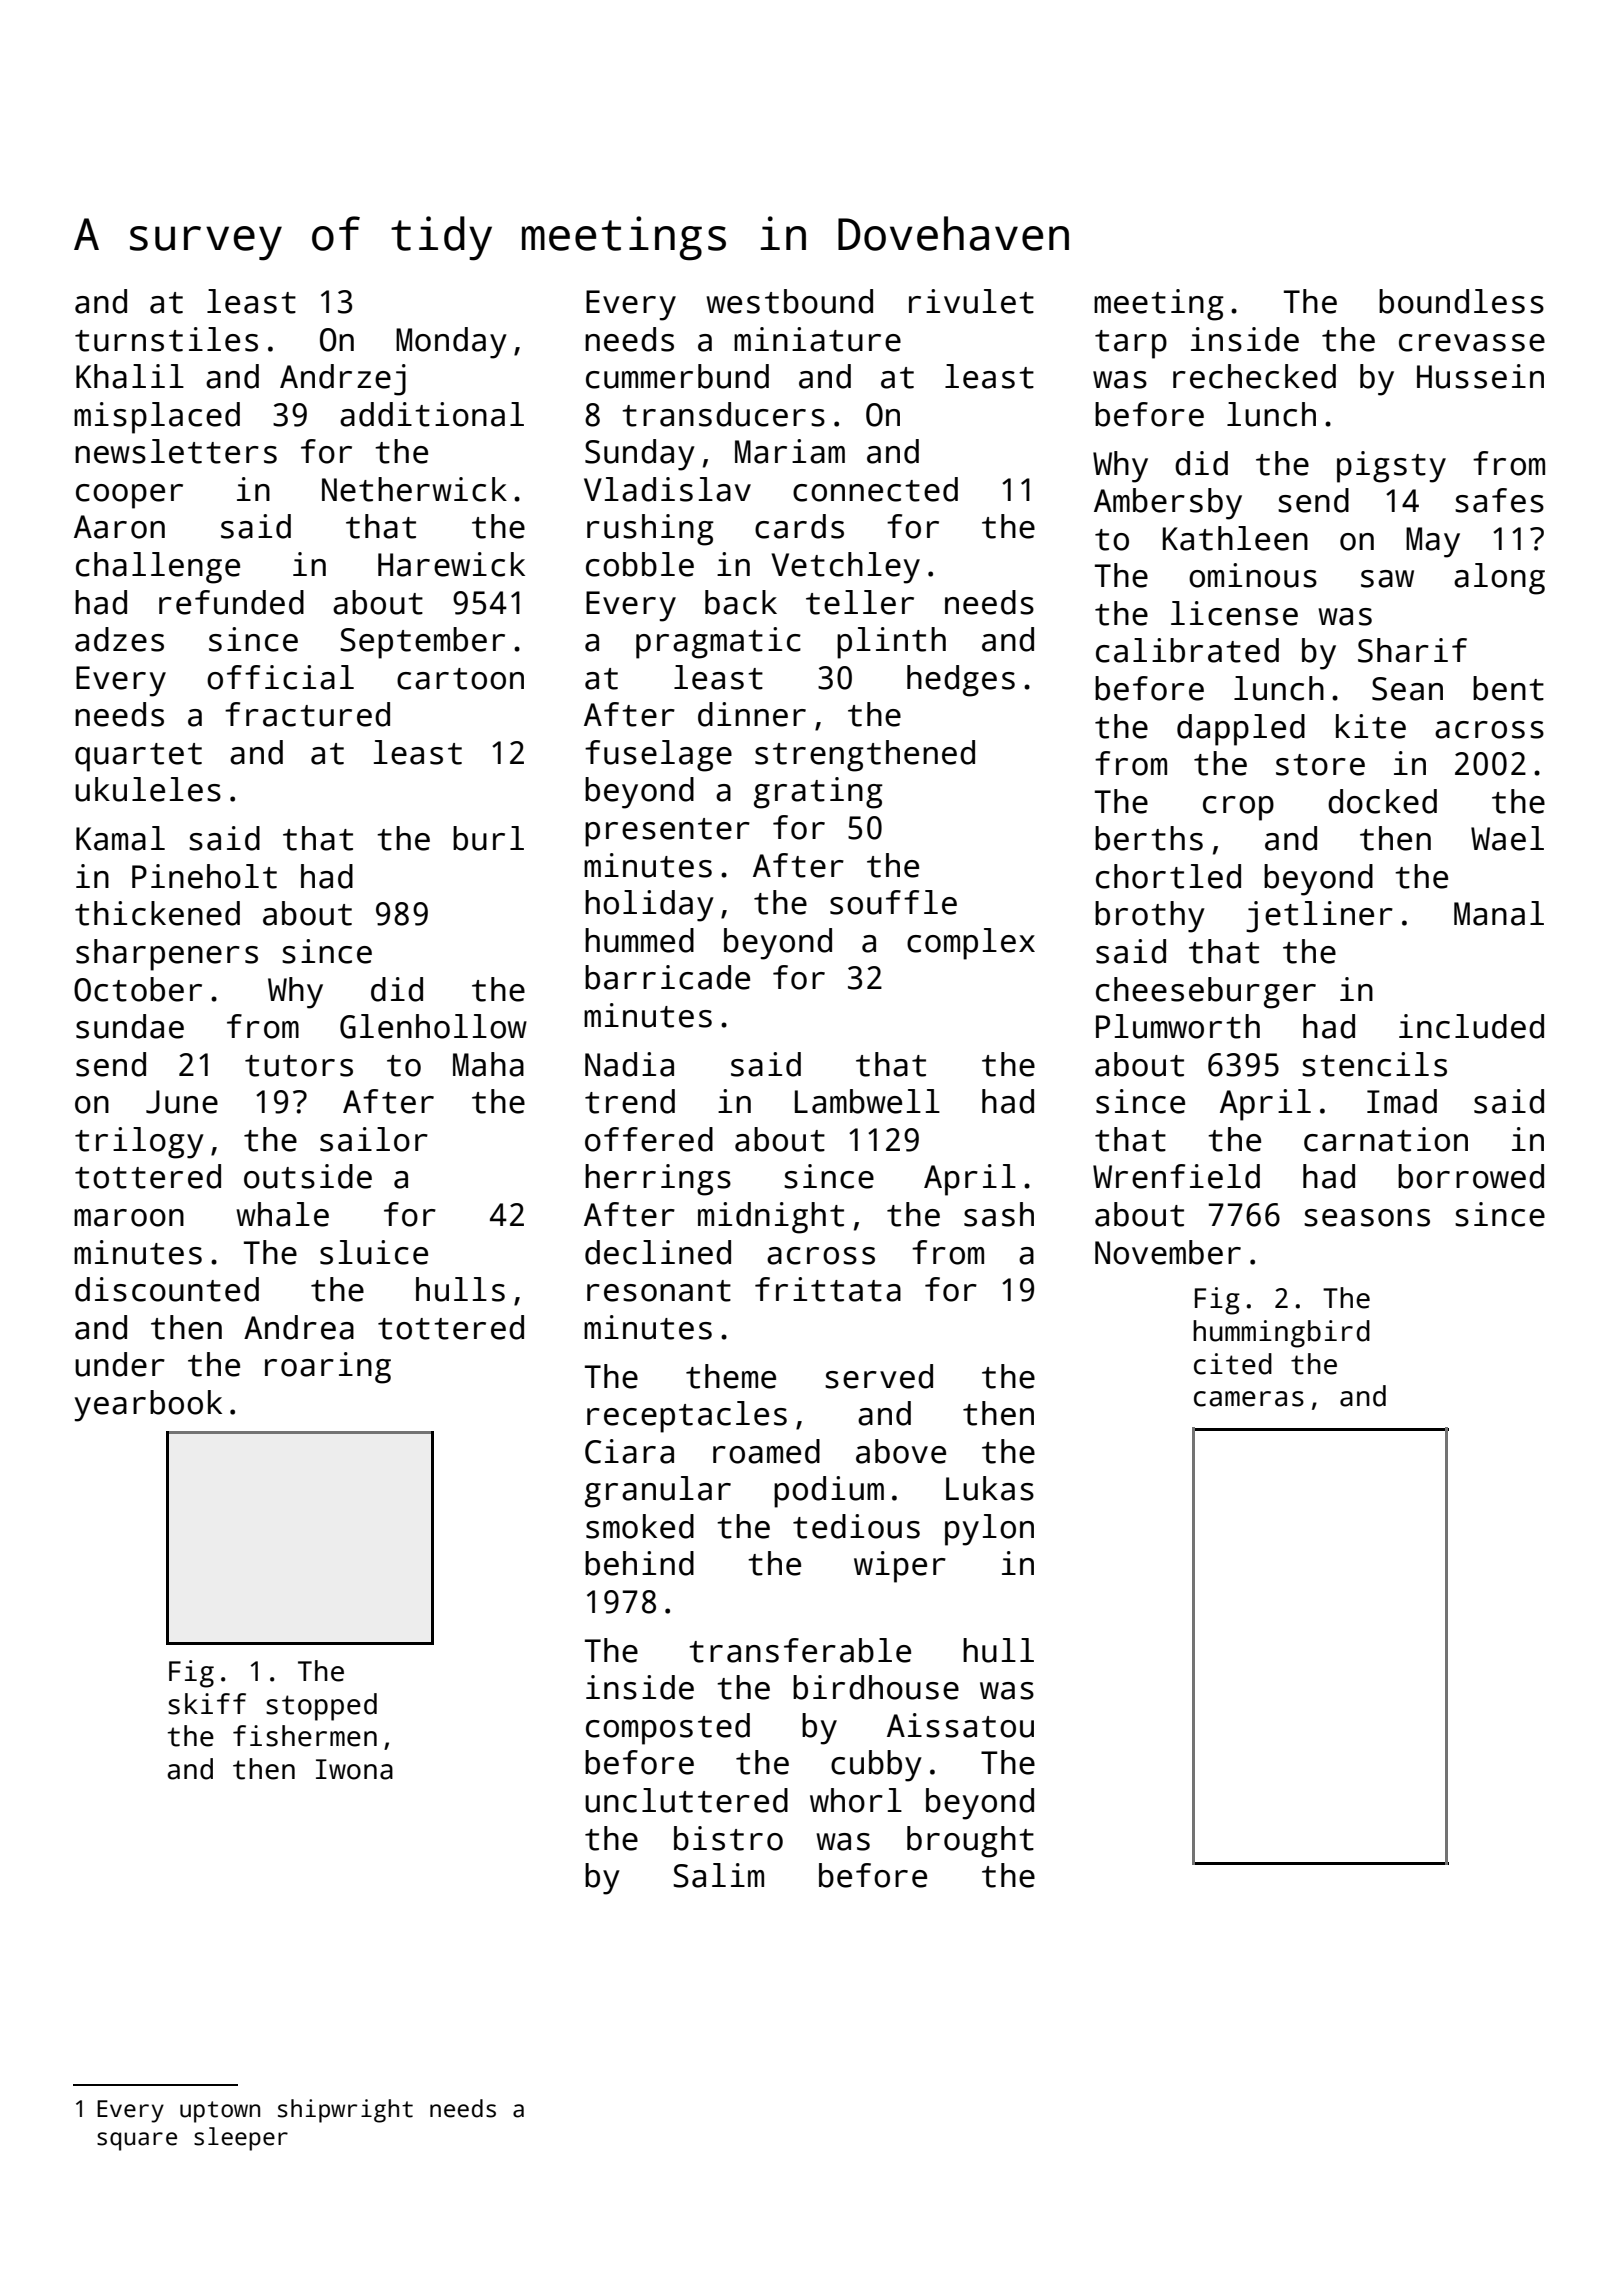 The image size is (1620, 2292). I want to click on cummerbund, so click(677, 376).
